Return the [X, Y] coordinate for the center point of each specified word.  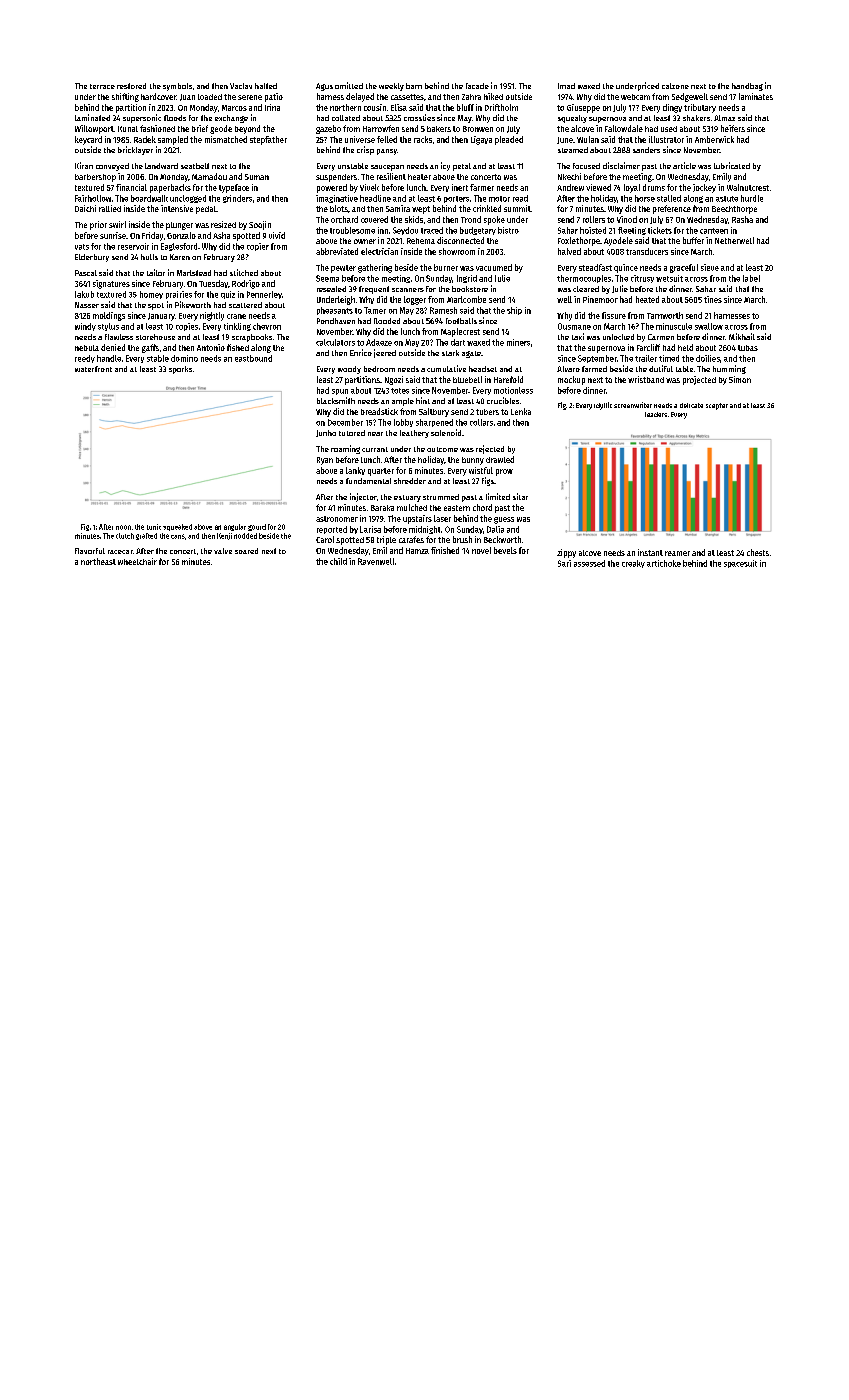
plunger [179, 226]
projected [699, 380]
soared [246, 551]
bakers [439, 129]
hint [423, 400]
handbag [747, 87]
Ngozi [394, 380]
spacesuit [740, 564]
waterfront [93, 369]
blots [339, 208]
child [338, 561]
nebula [87, 348]
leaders [656, 414]
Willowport [94, 129]
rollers [594, 219]
